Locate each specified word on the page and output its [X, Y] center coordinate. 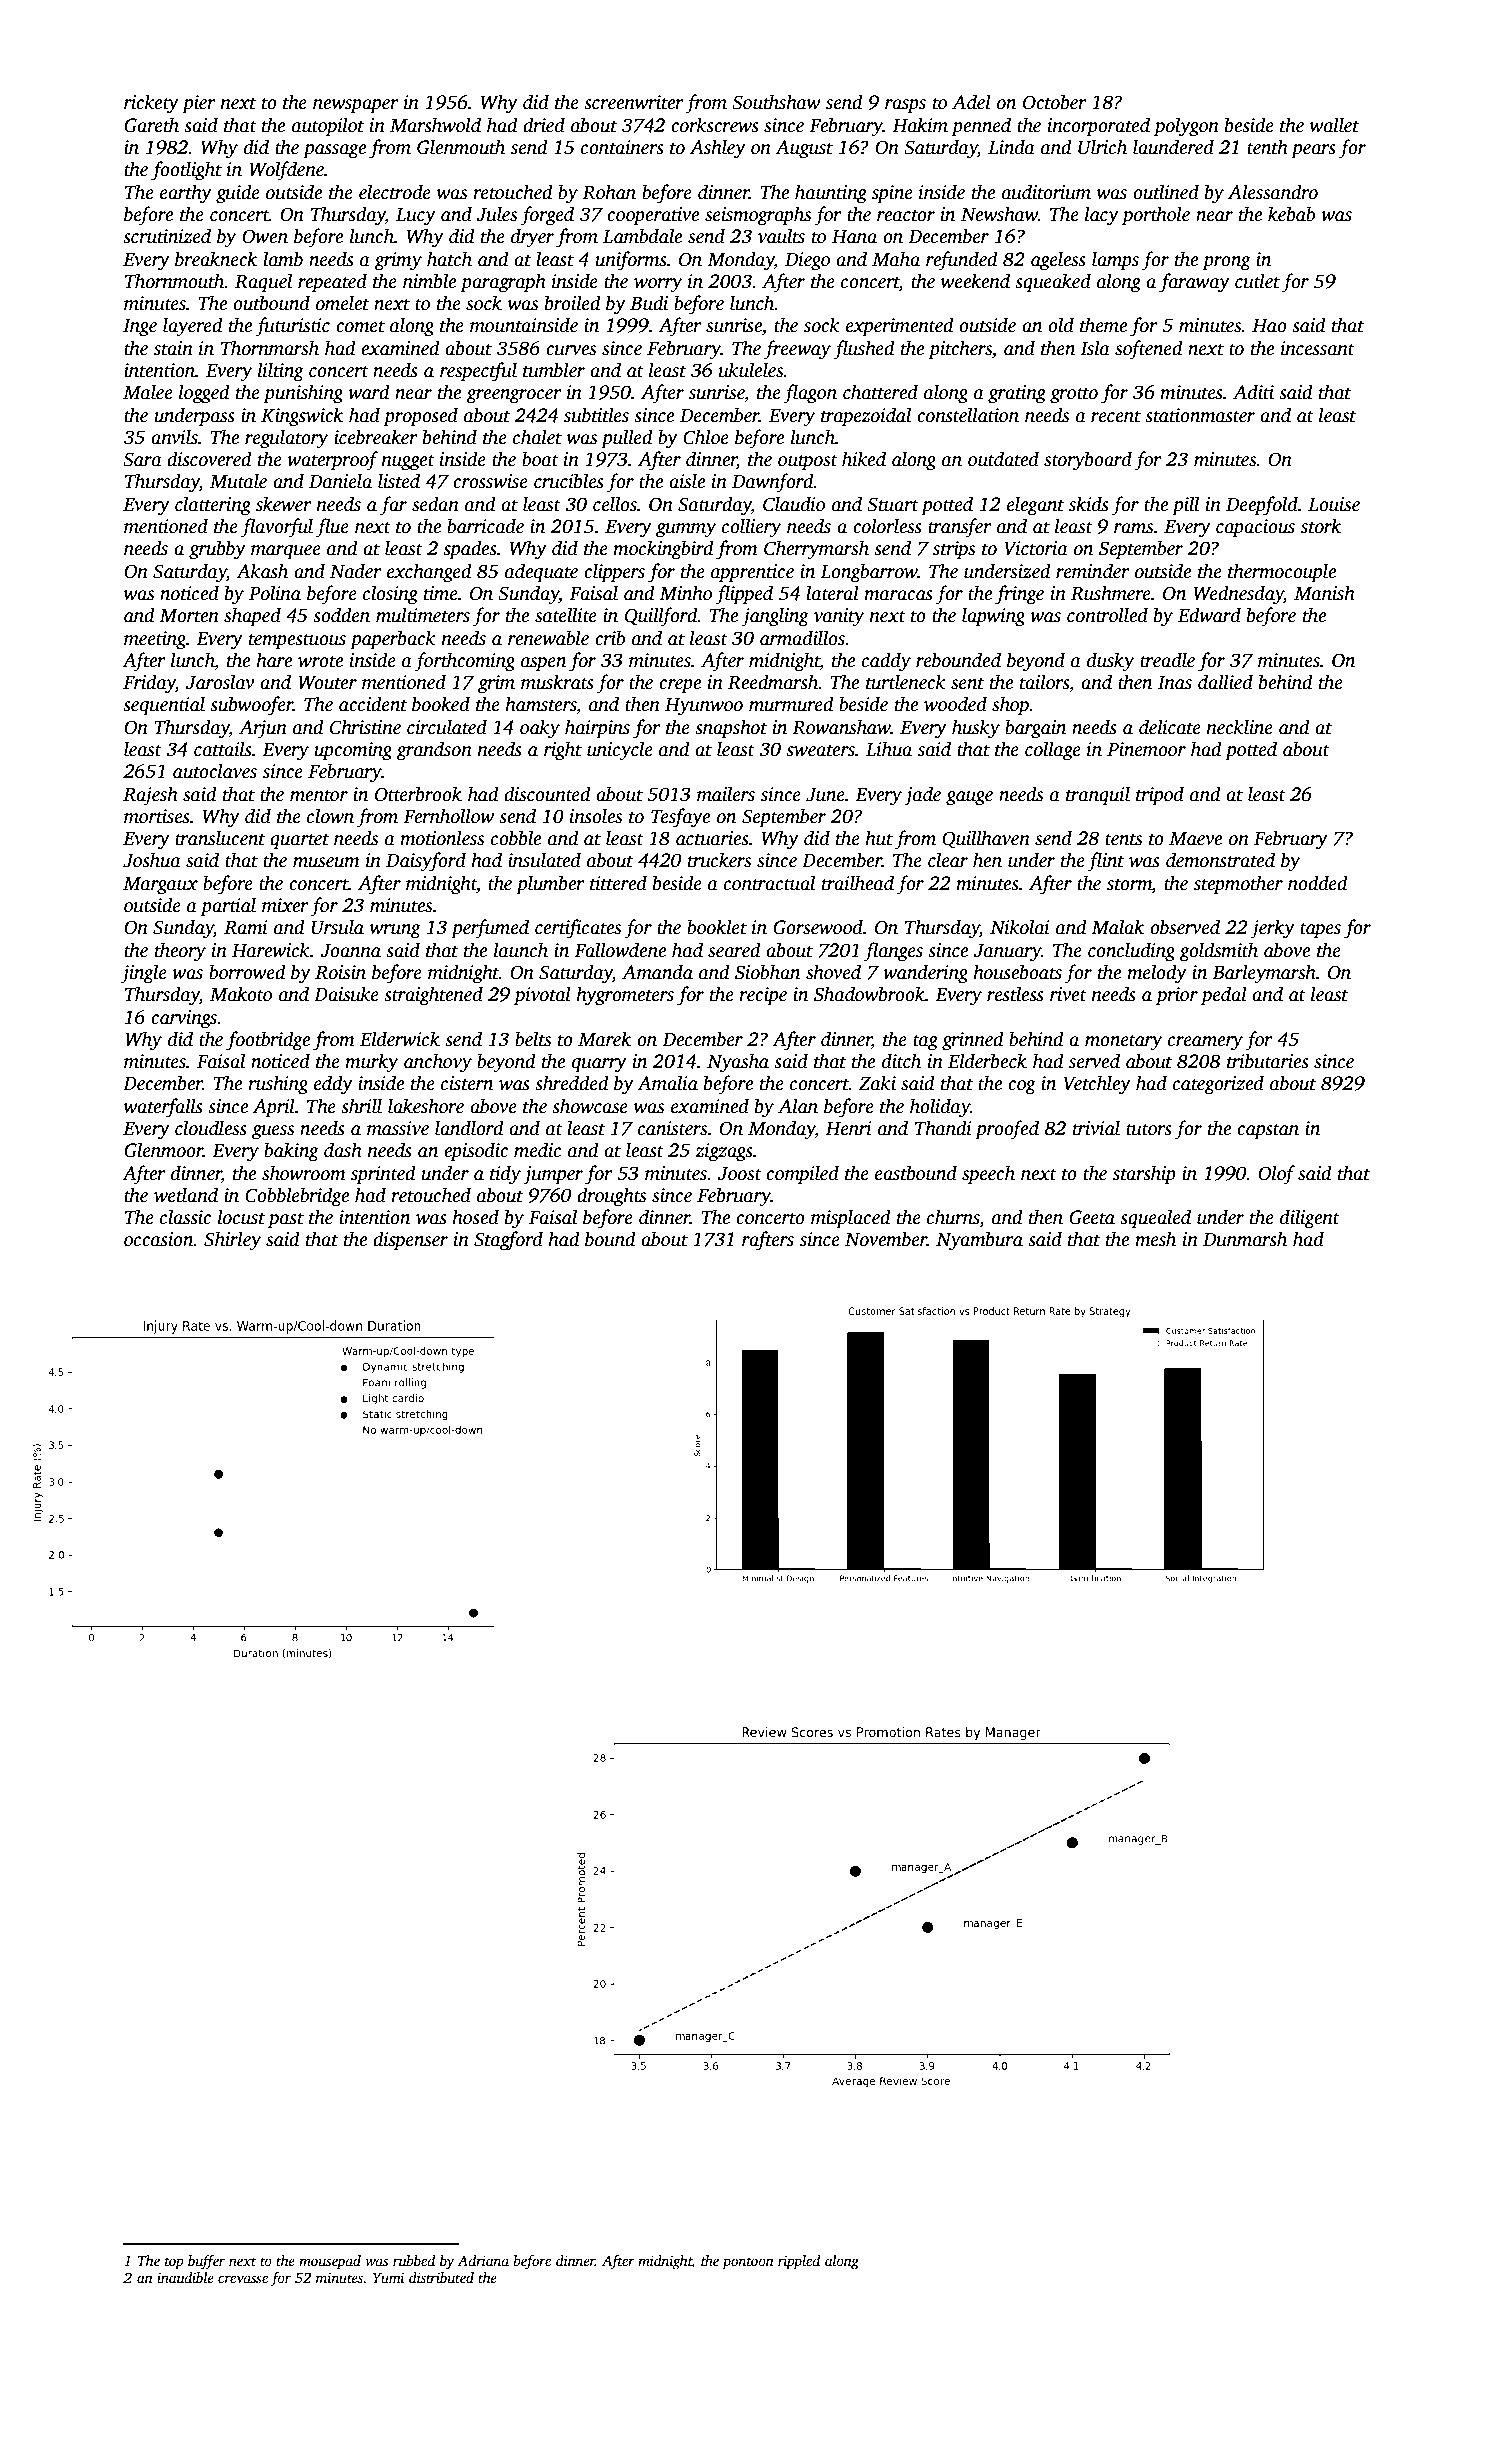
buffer [206, 2262]
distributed [441, 2277]
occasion [159, 1239]
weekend [975, 281]
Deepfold [1262, 506]
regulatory [286, 439]
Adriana [483, 2260]
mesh [1155, 1239]
